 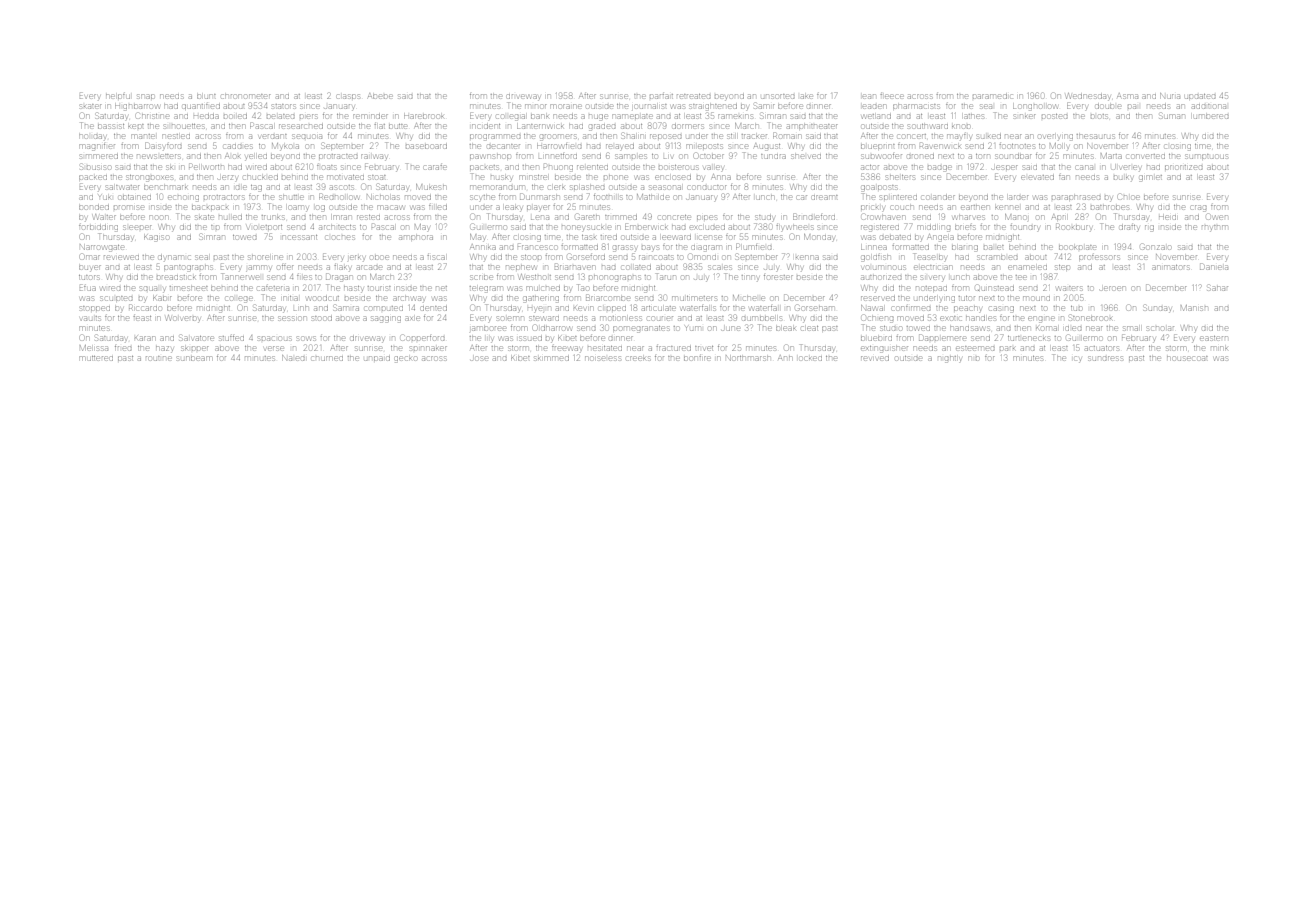 I want to click on breadstick, so click(x=176, y=277).
